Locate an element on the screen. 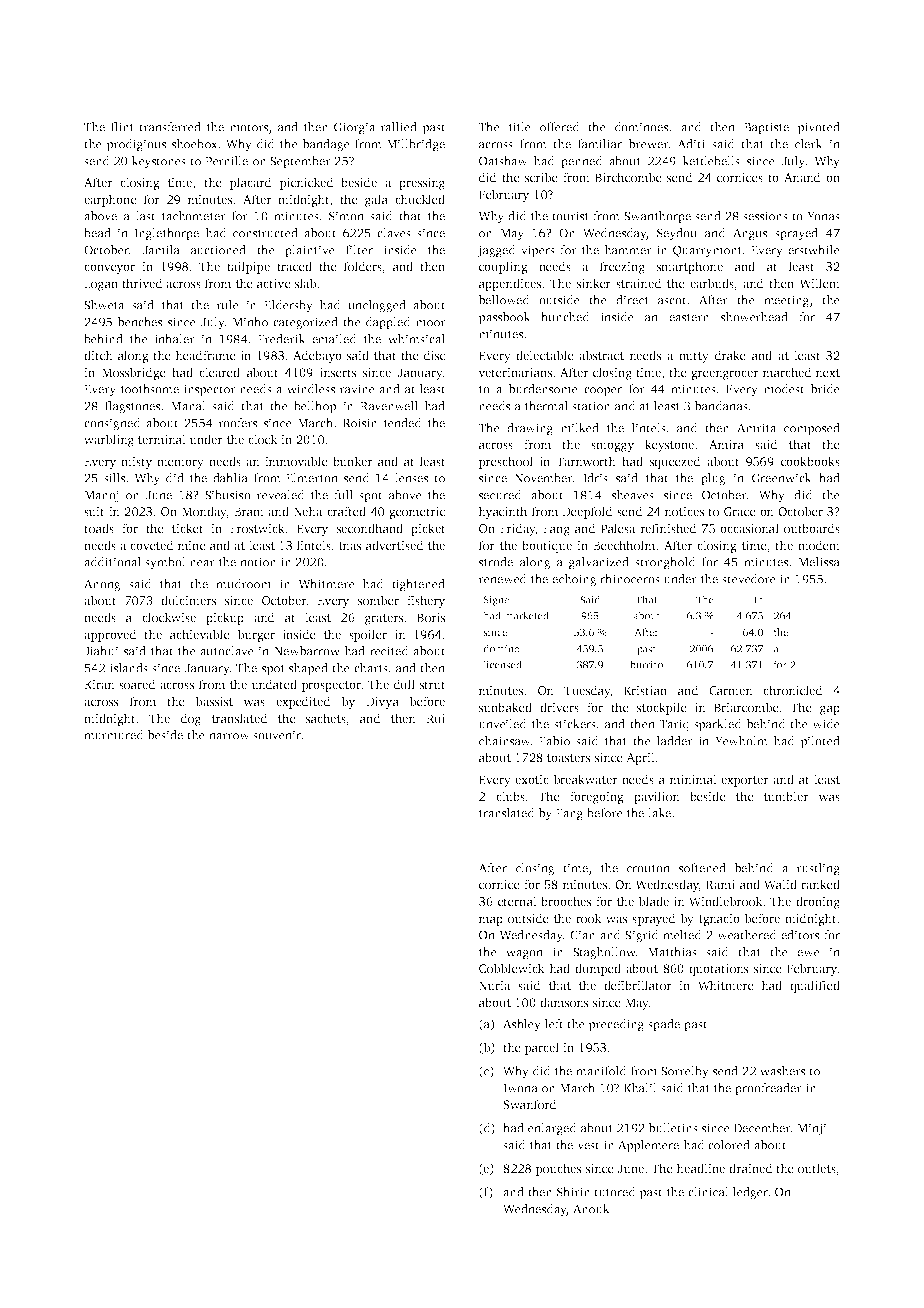  Tariq is located at coordinates (674, 725).
